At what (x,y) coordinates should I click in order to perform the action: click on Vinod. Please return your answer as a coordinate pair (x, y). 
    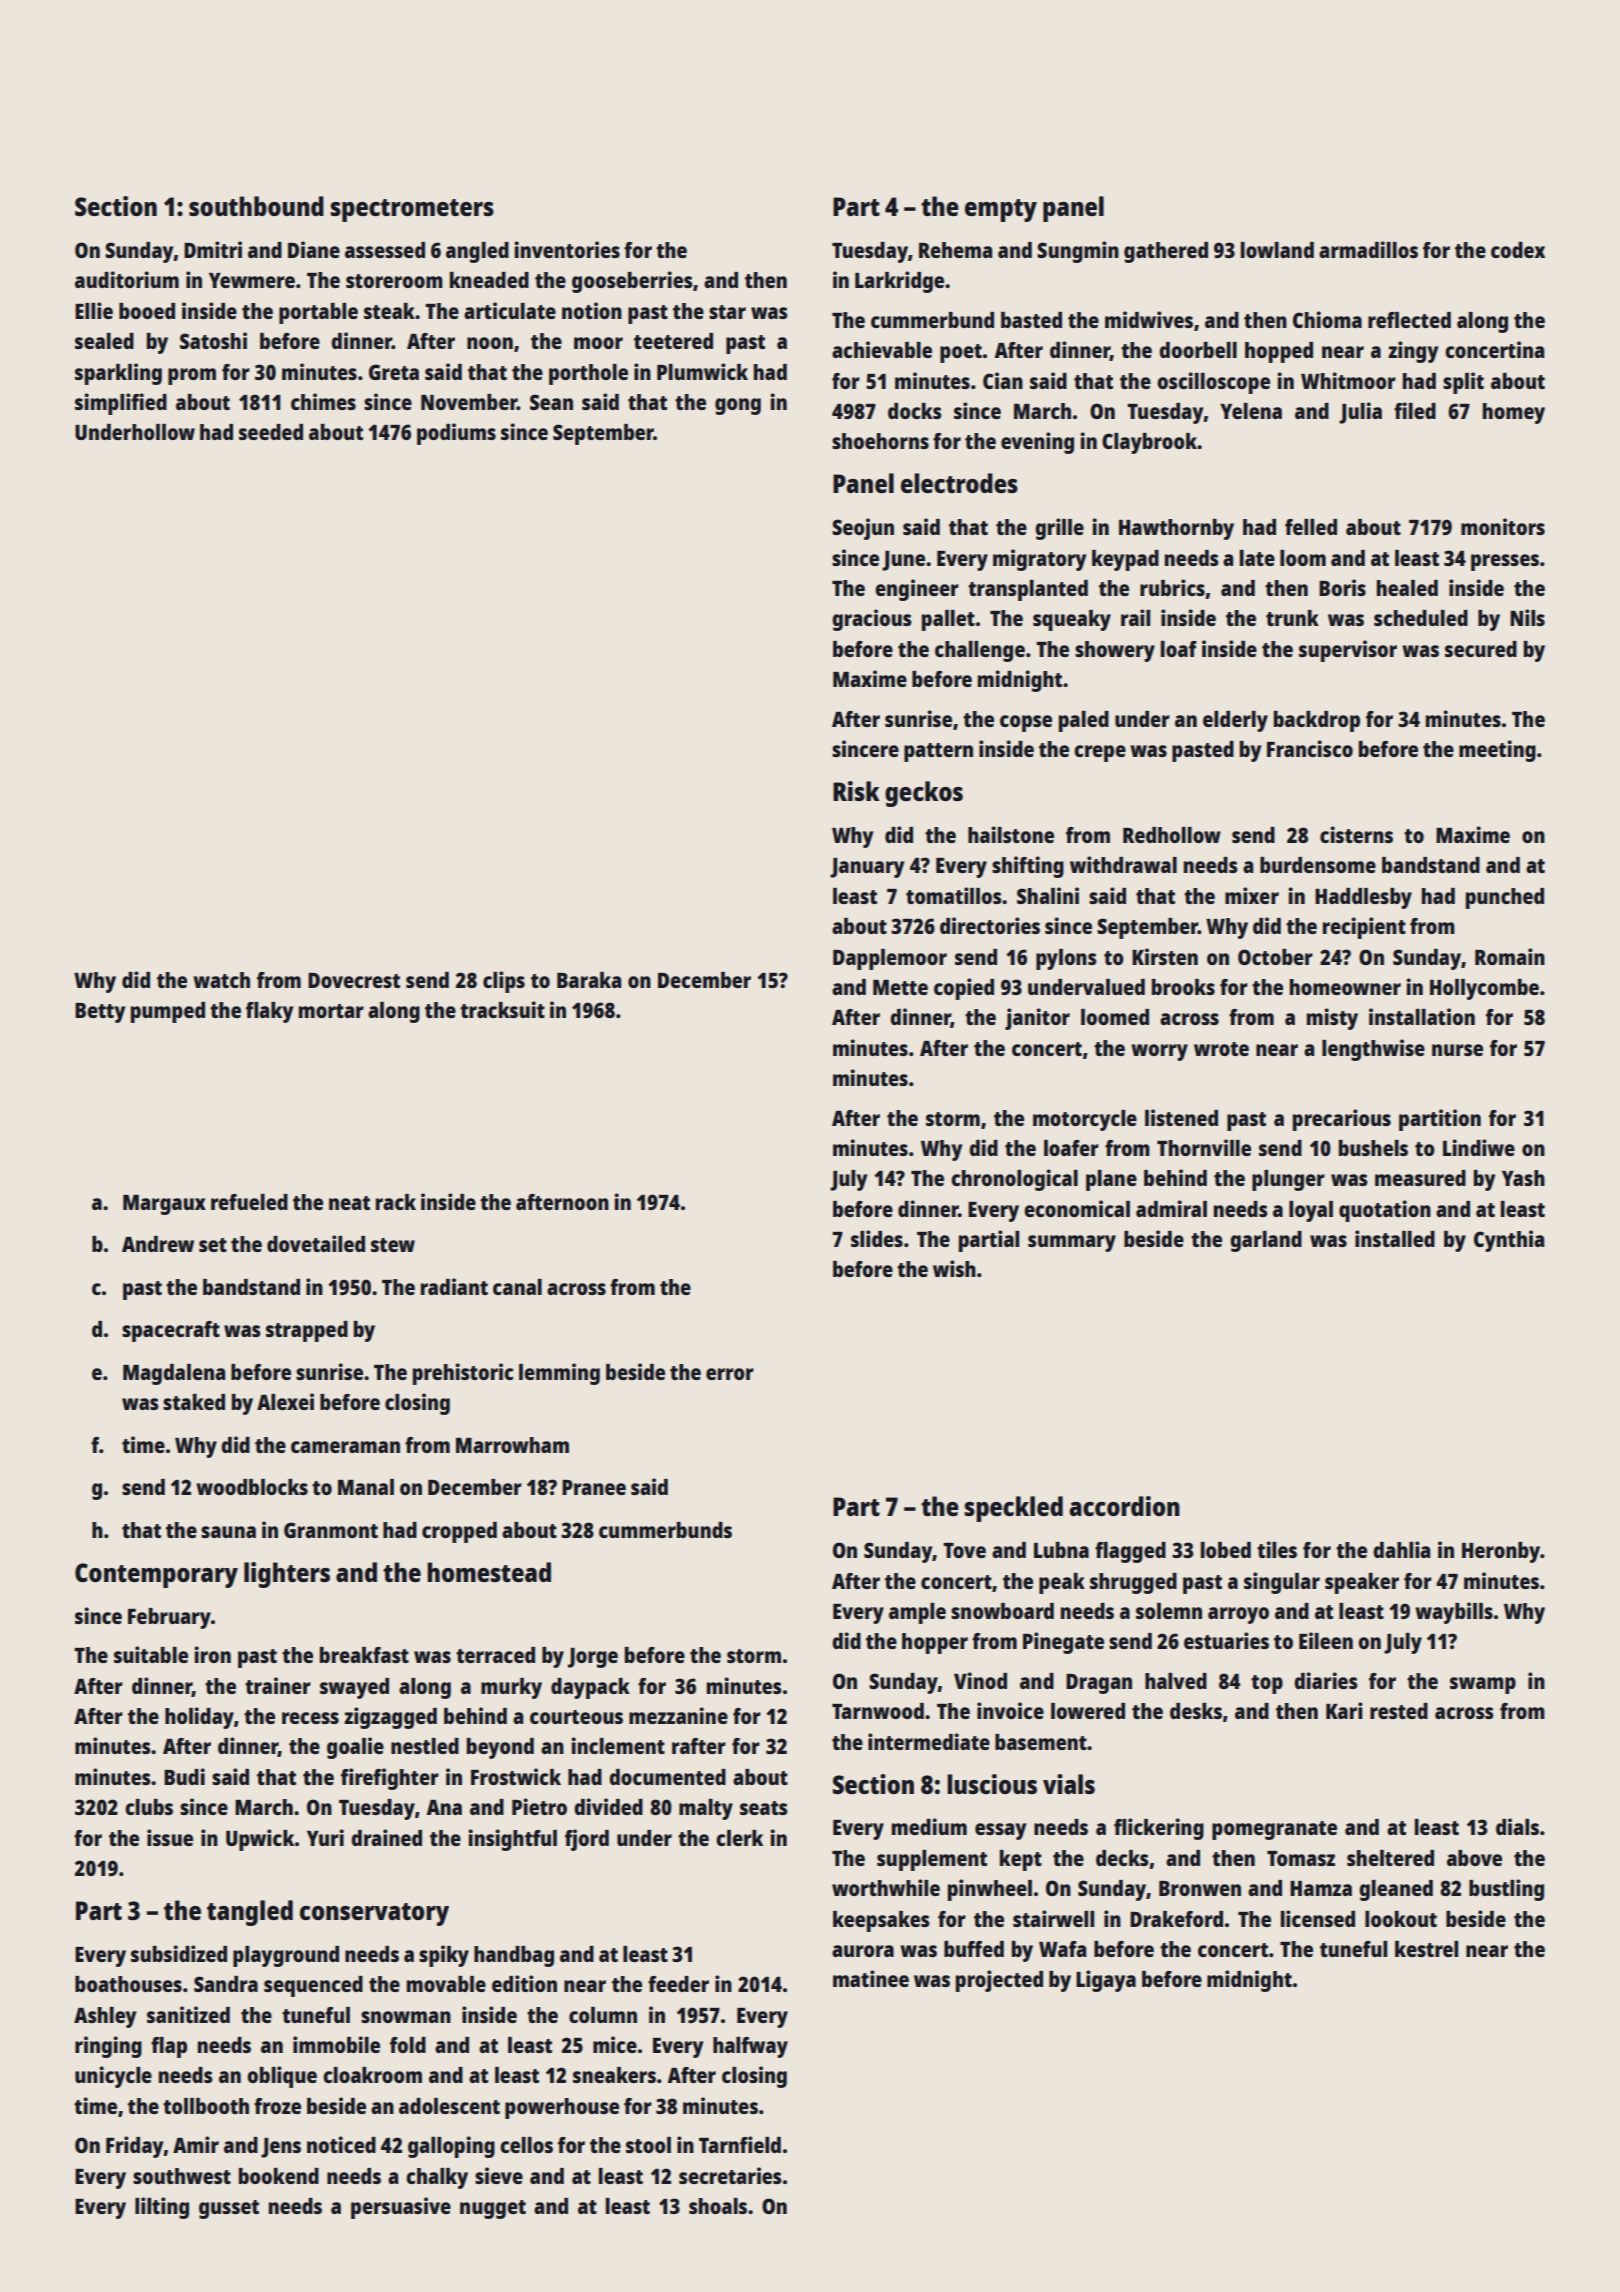
    Looking at the image, I should click on (980, 1680).
